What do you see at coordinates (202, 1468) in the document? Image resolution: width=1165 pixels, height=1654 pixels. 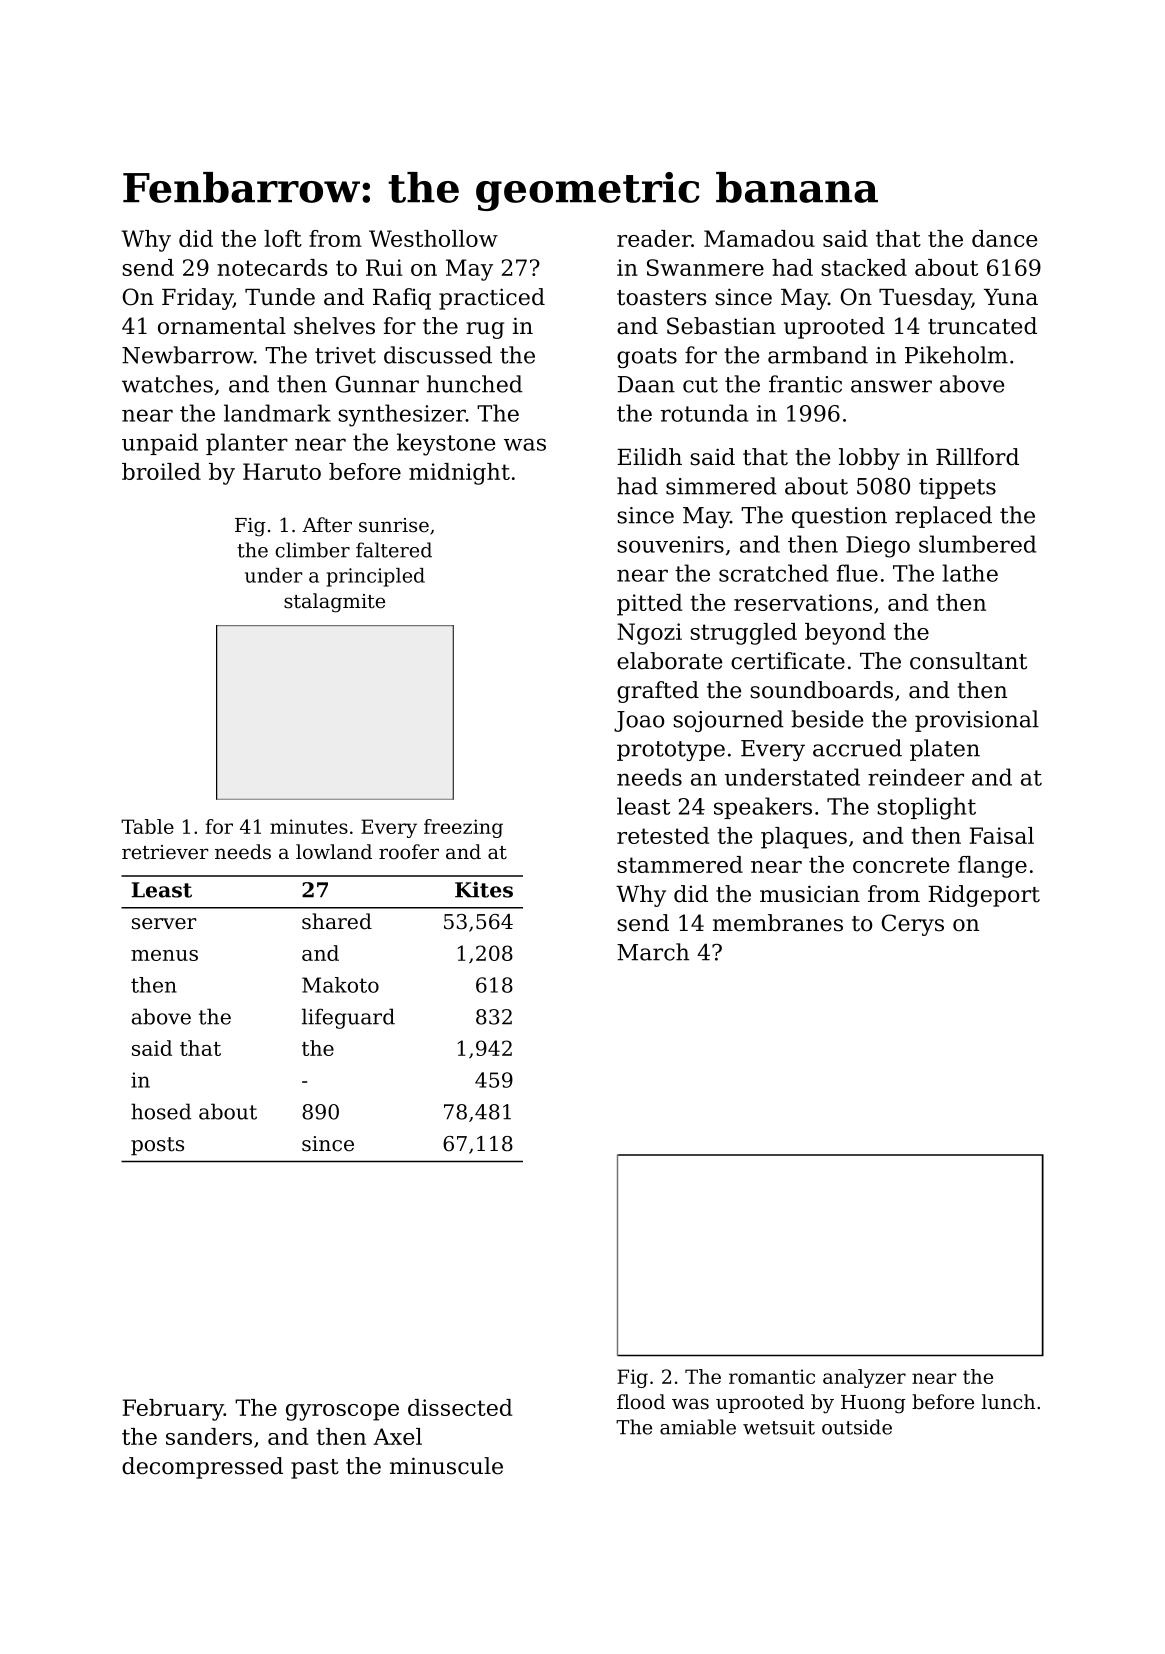 I see `decompressed` at bounding box center [202, 1468].
